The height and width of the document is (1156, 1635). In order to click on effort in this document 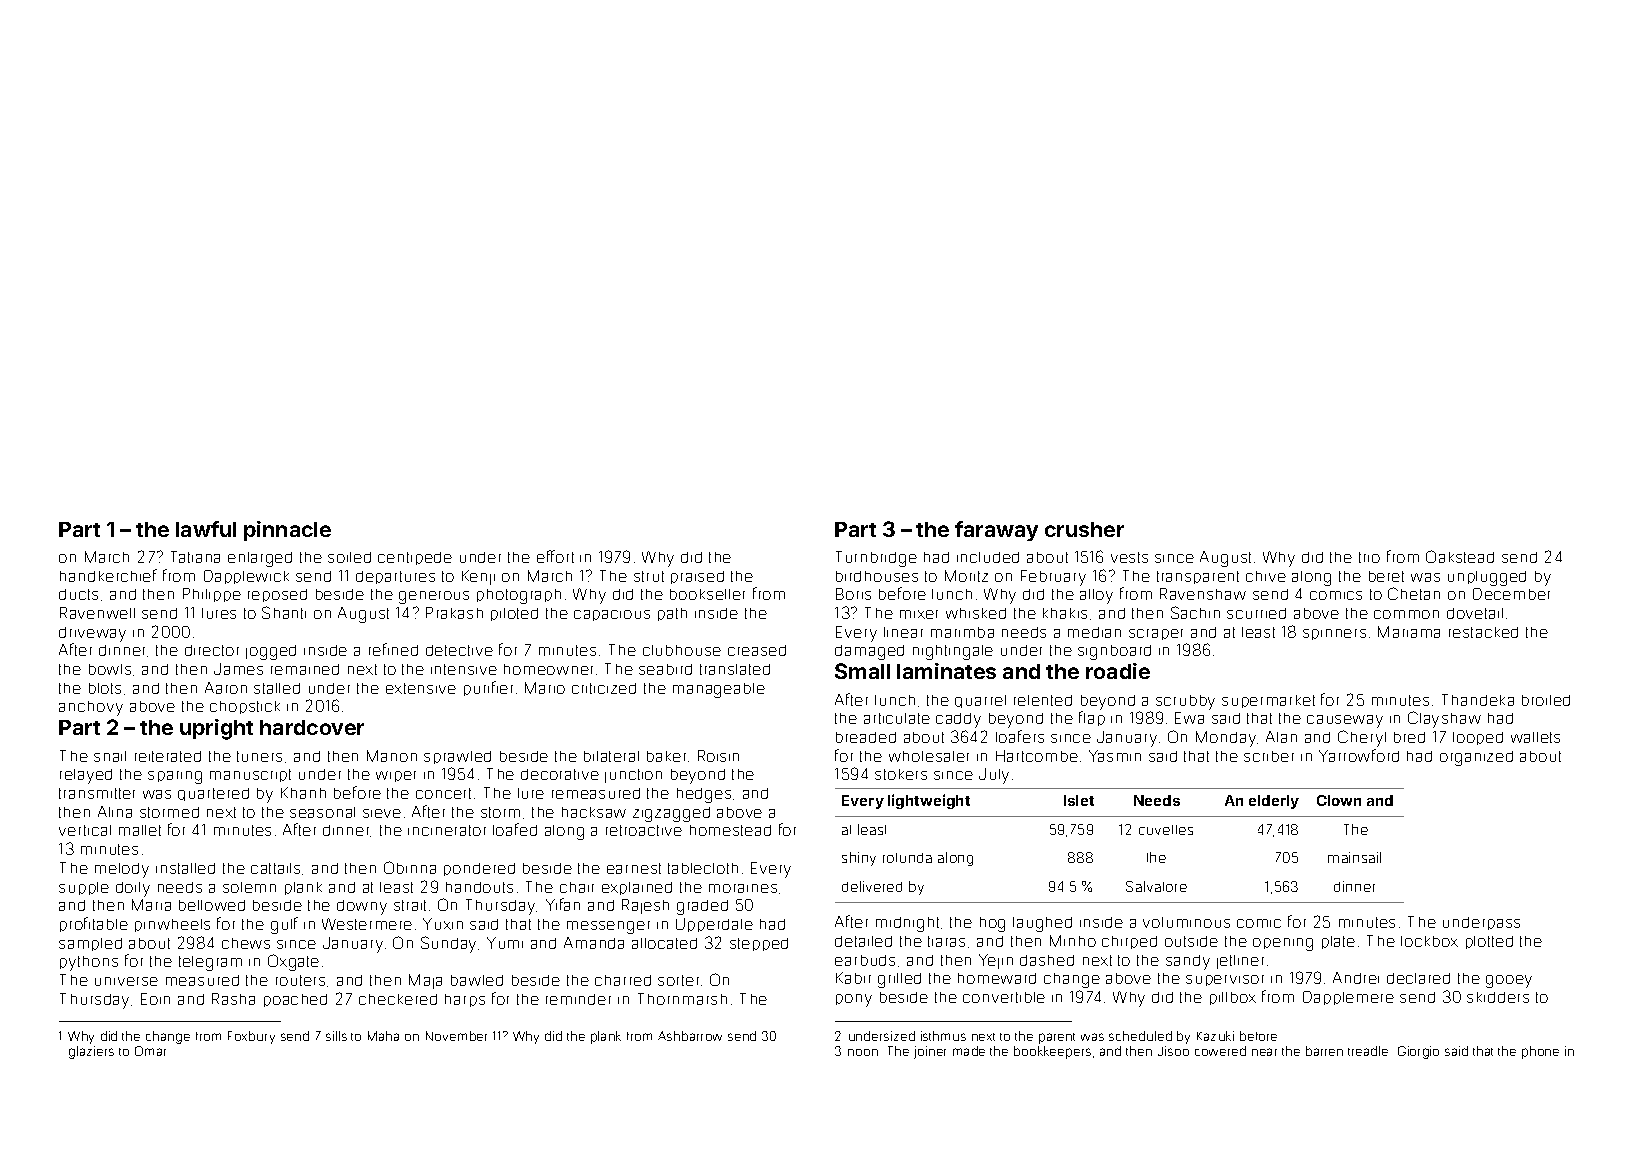, I will do `click(555, 556)`.
